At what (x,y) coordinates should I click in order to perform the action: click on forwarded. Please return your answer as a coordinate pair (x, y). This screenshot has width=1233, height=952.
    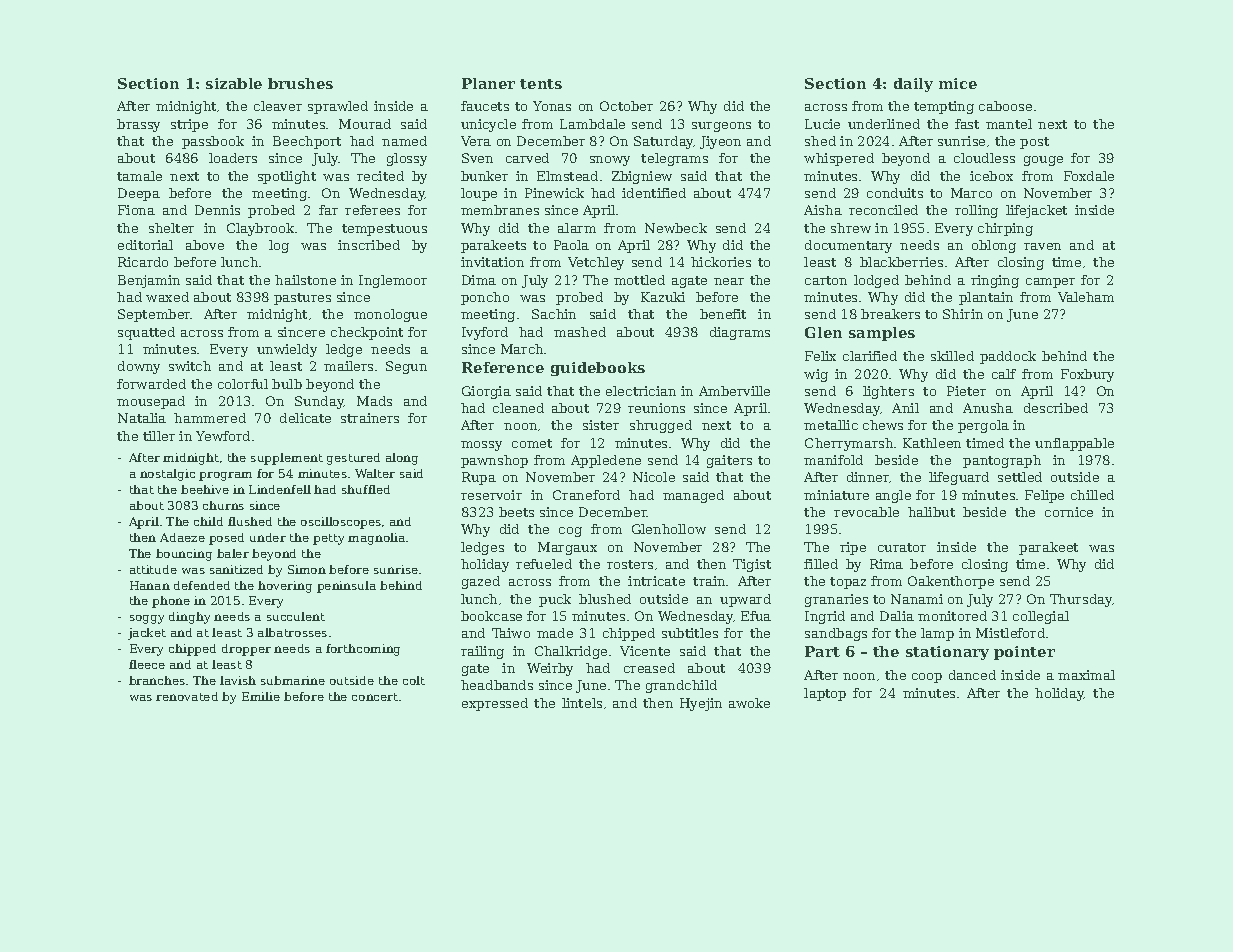
    Looking at the image, I should click on (151, 384).
